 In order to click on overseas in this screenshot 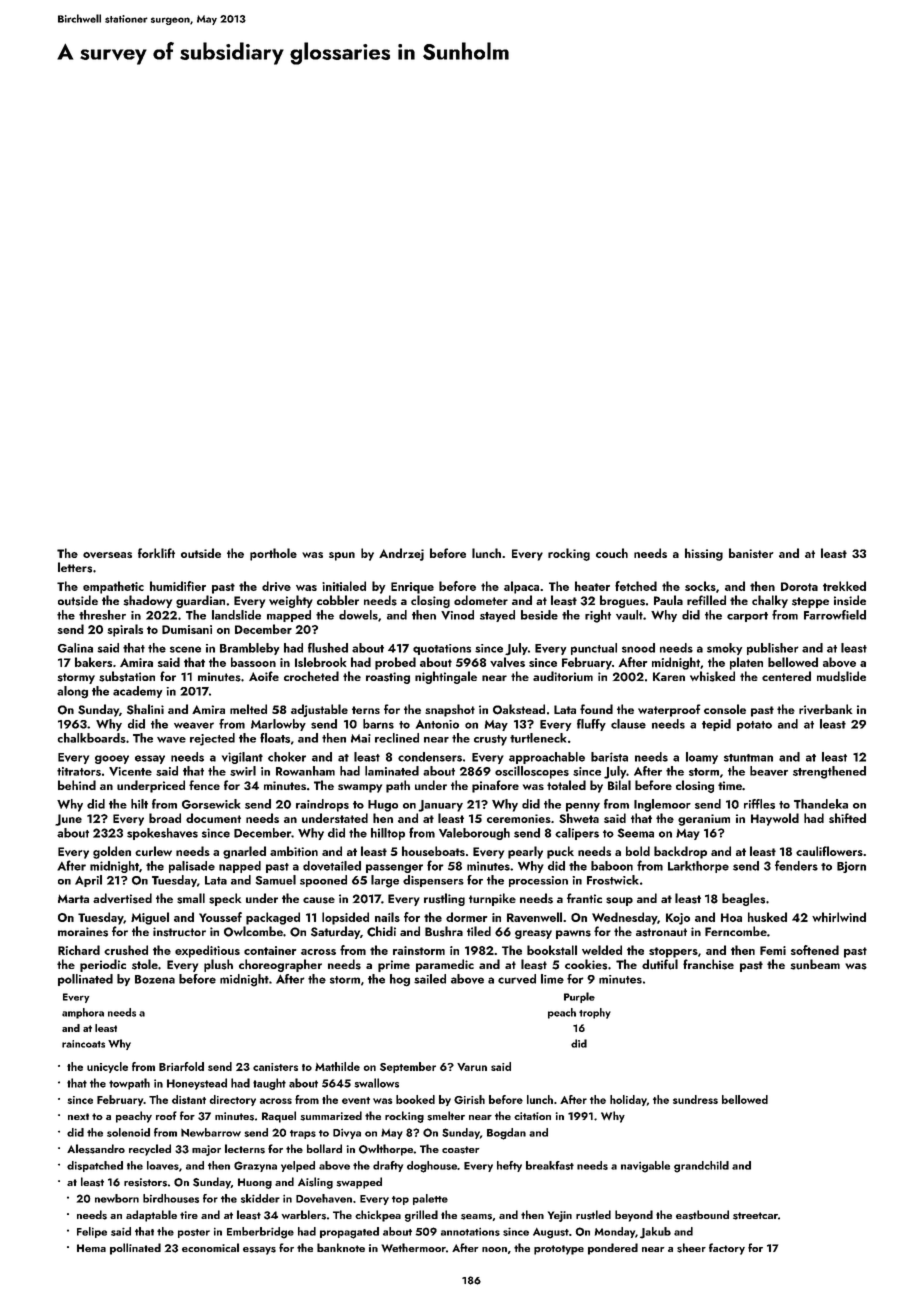, I will do `click(107, 555)`.
